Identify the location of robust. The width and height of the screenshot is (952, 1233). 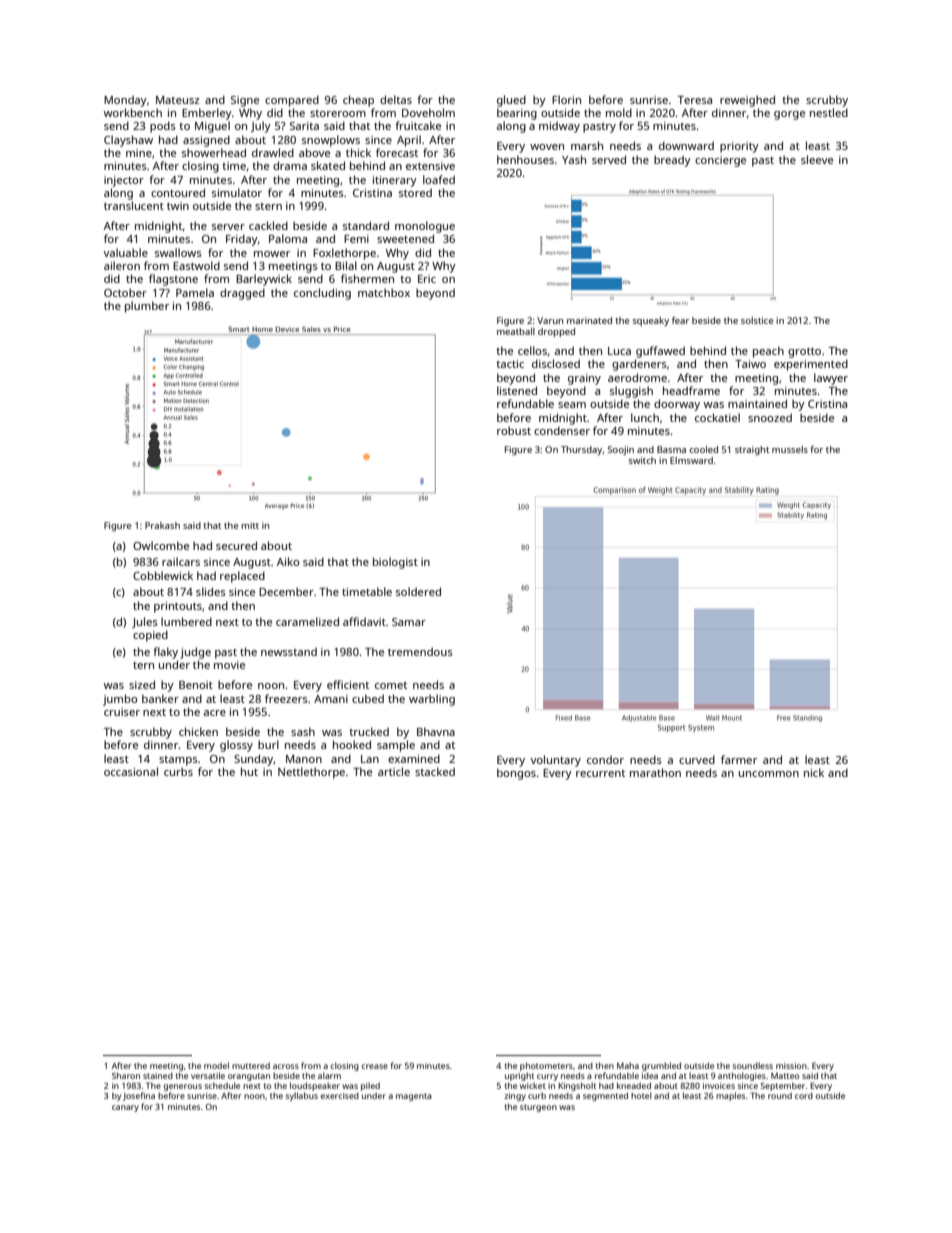
(514, 430).
